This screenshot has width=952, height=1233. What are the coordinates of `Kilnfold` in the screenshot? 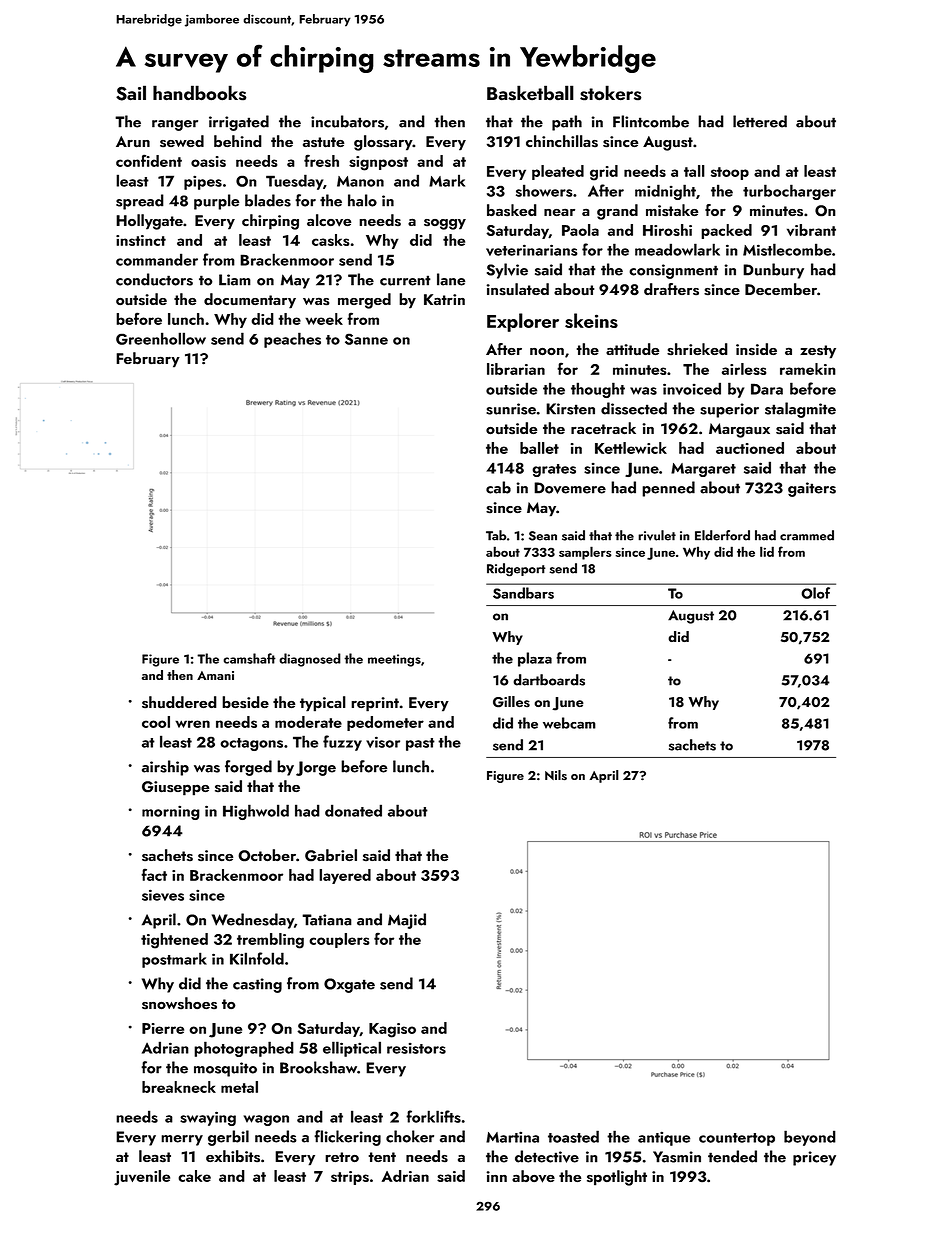 It's located at (257, 958).
